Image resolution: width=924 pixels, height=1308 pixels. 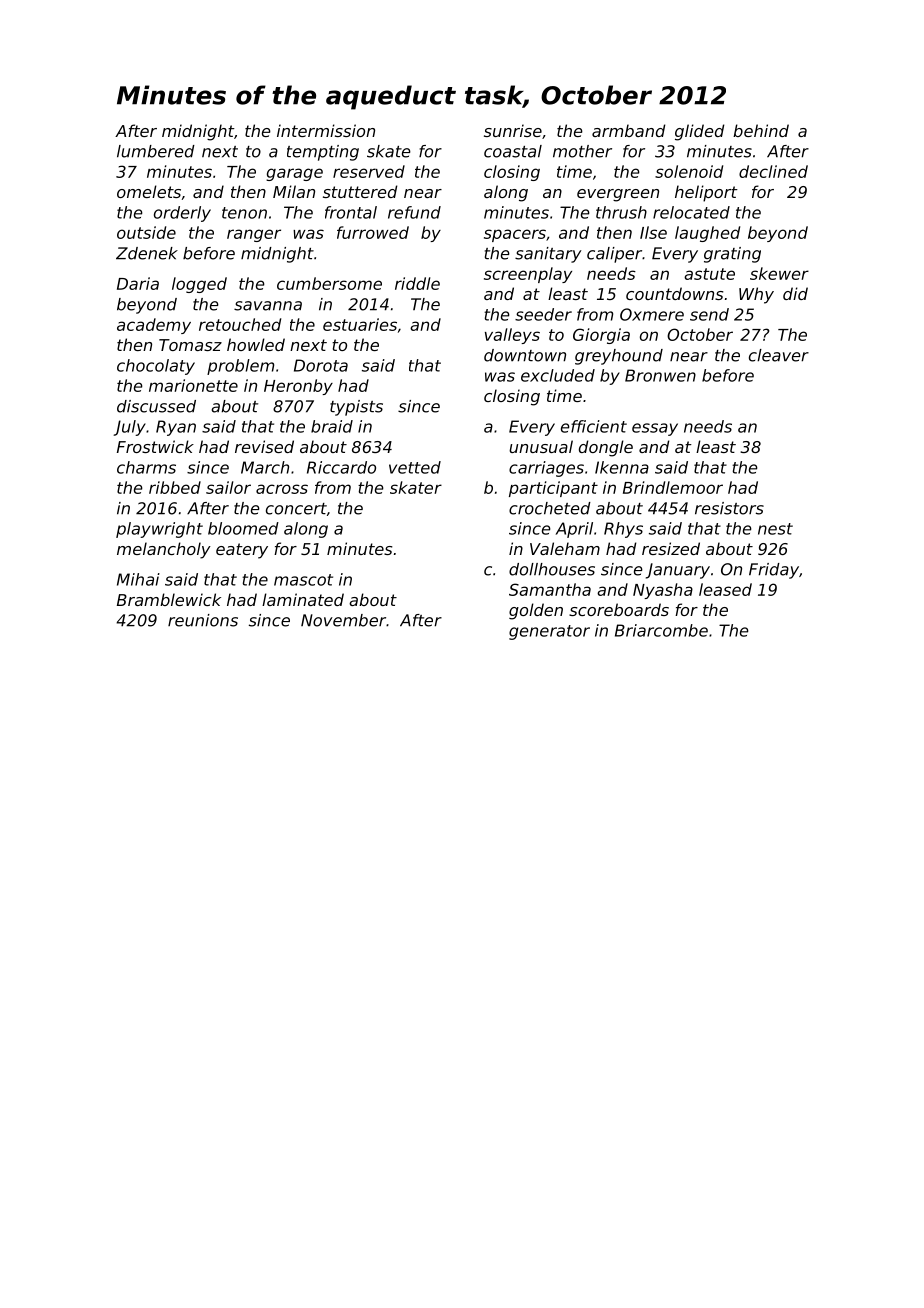 I want to click on carriages, so click(x=546, y=469).
